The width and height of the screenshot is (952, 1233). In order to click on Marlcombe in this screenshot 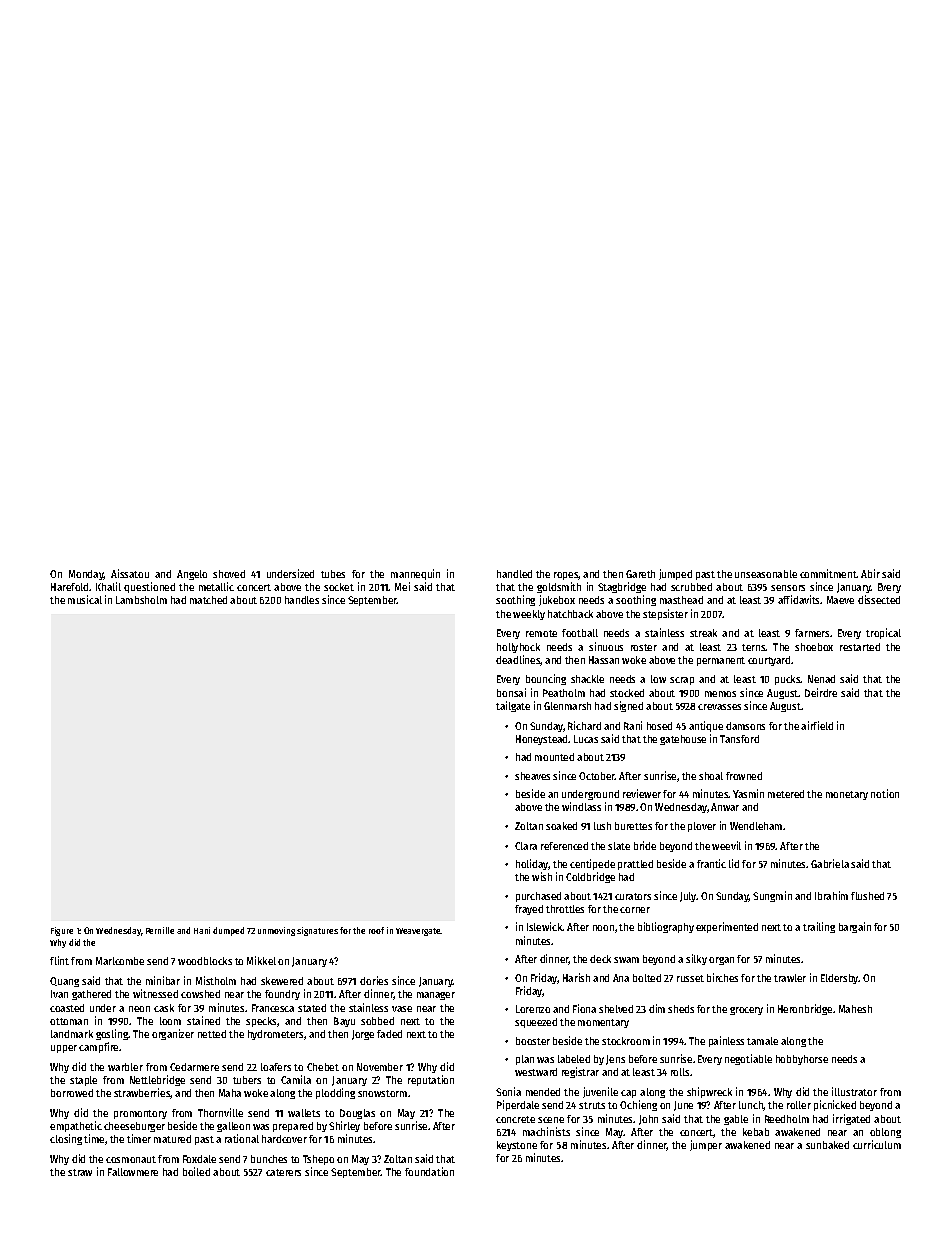, I will do `click(120, 961)`.
